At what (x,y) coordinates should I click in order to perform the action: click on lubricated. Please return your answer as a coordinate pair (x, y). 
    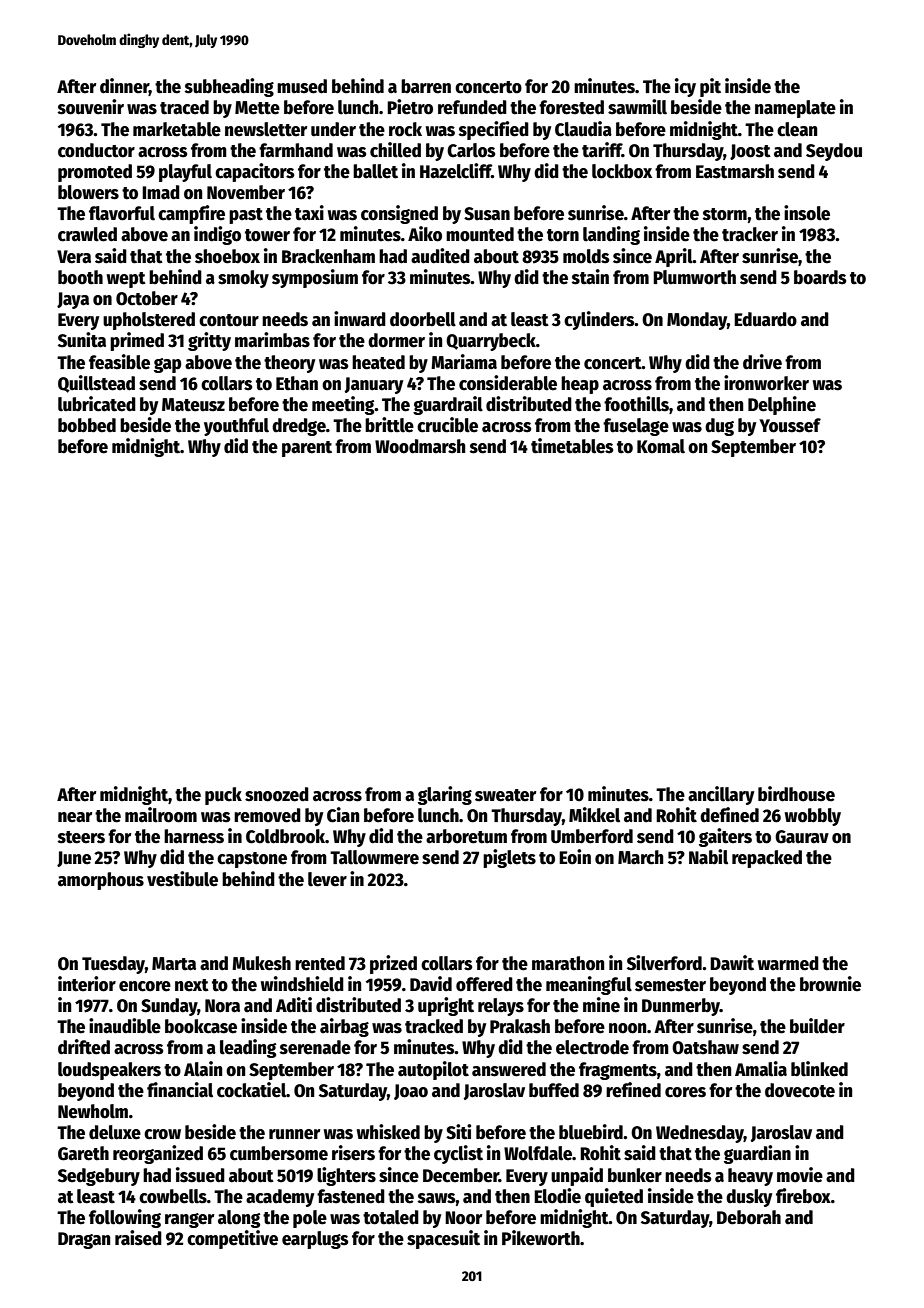
    Looking at the image, I should click on (97, 404).
